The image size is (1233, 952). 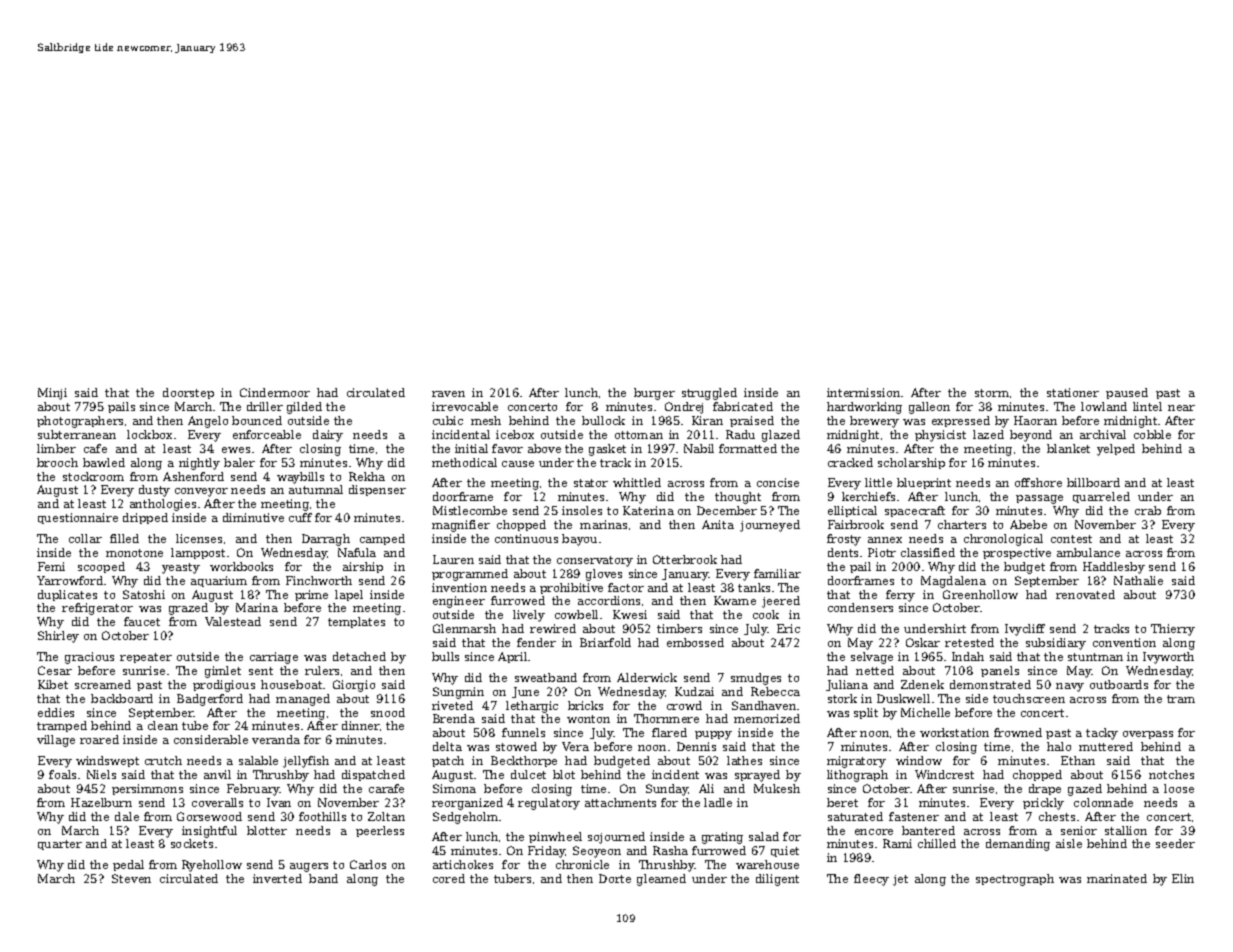 I want to click on convention, so click(x=1124, y=642).
